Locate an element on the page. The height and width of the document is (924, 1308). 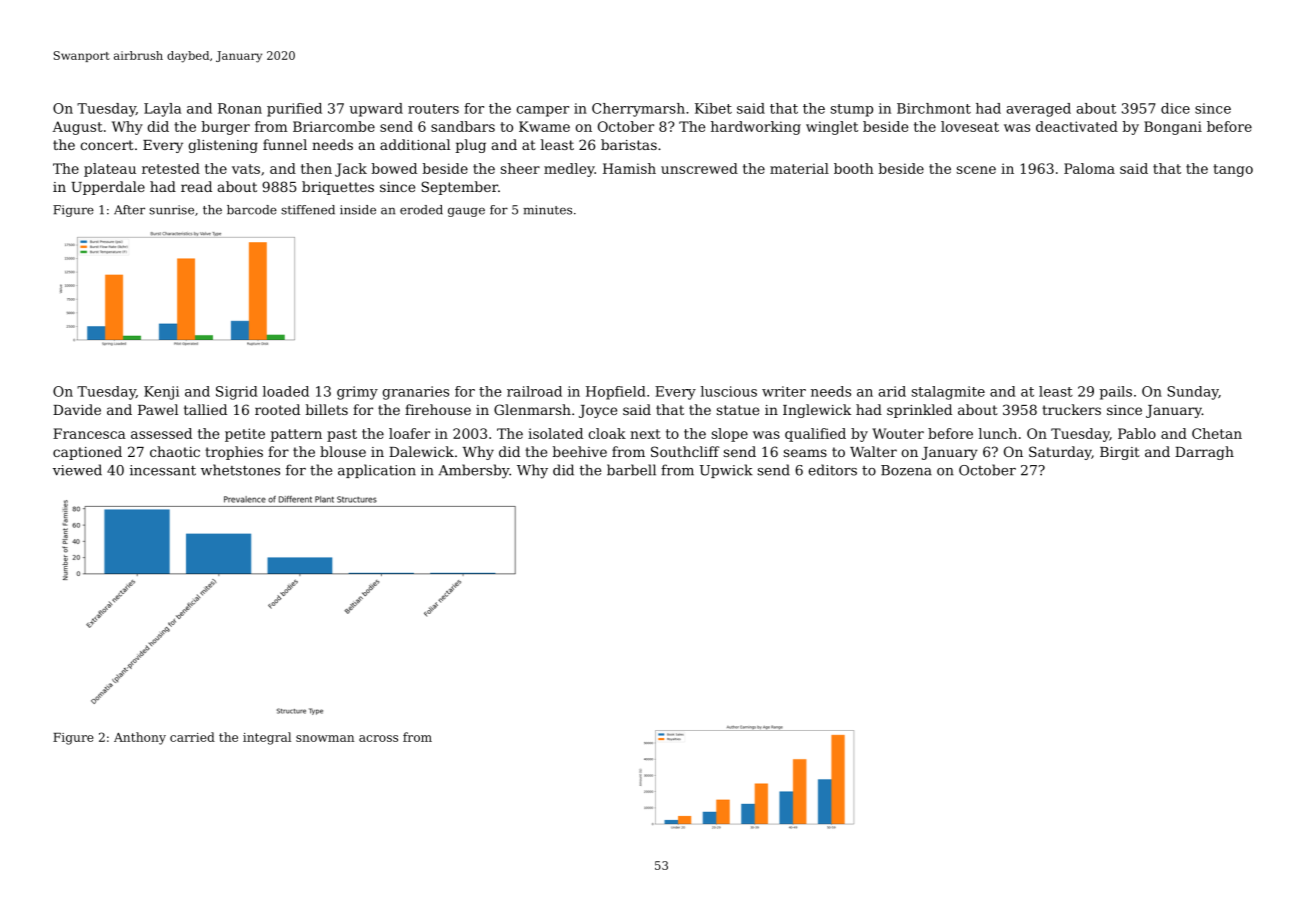
arid is located at coordinates (892, 391).
